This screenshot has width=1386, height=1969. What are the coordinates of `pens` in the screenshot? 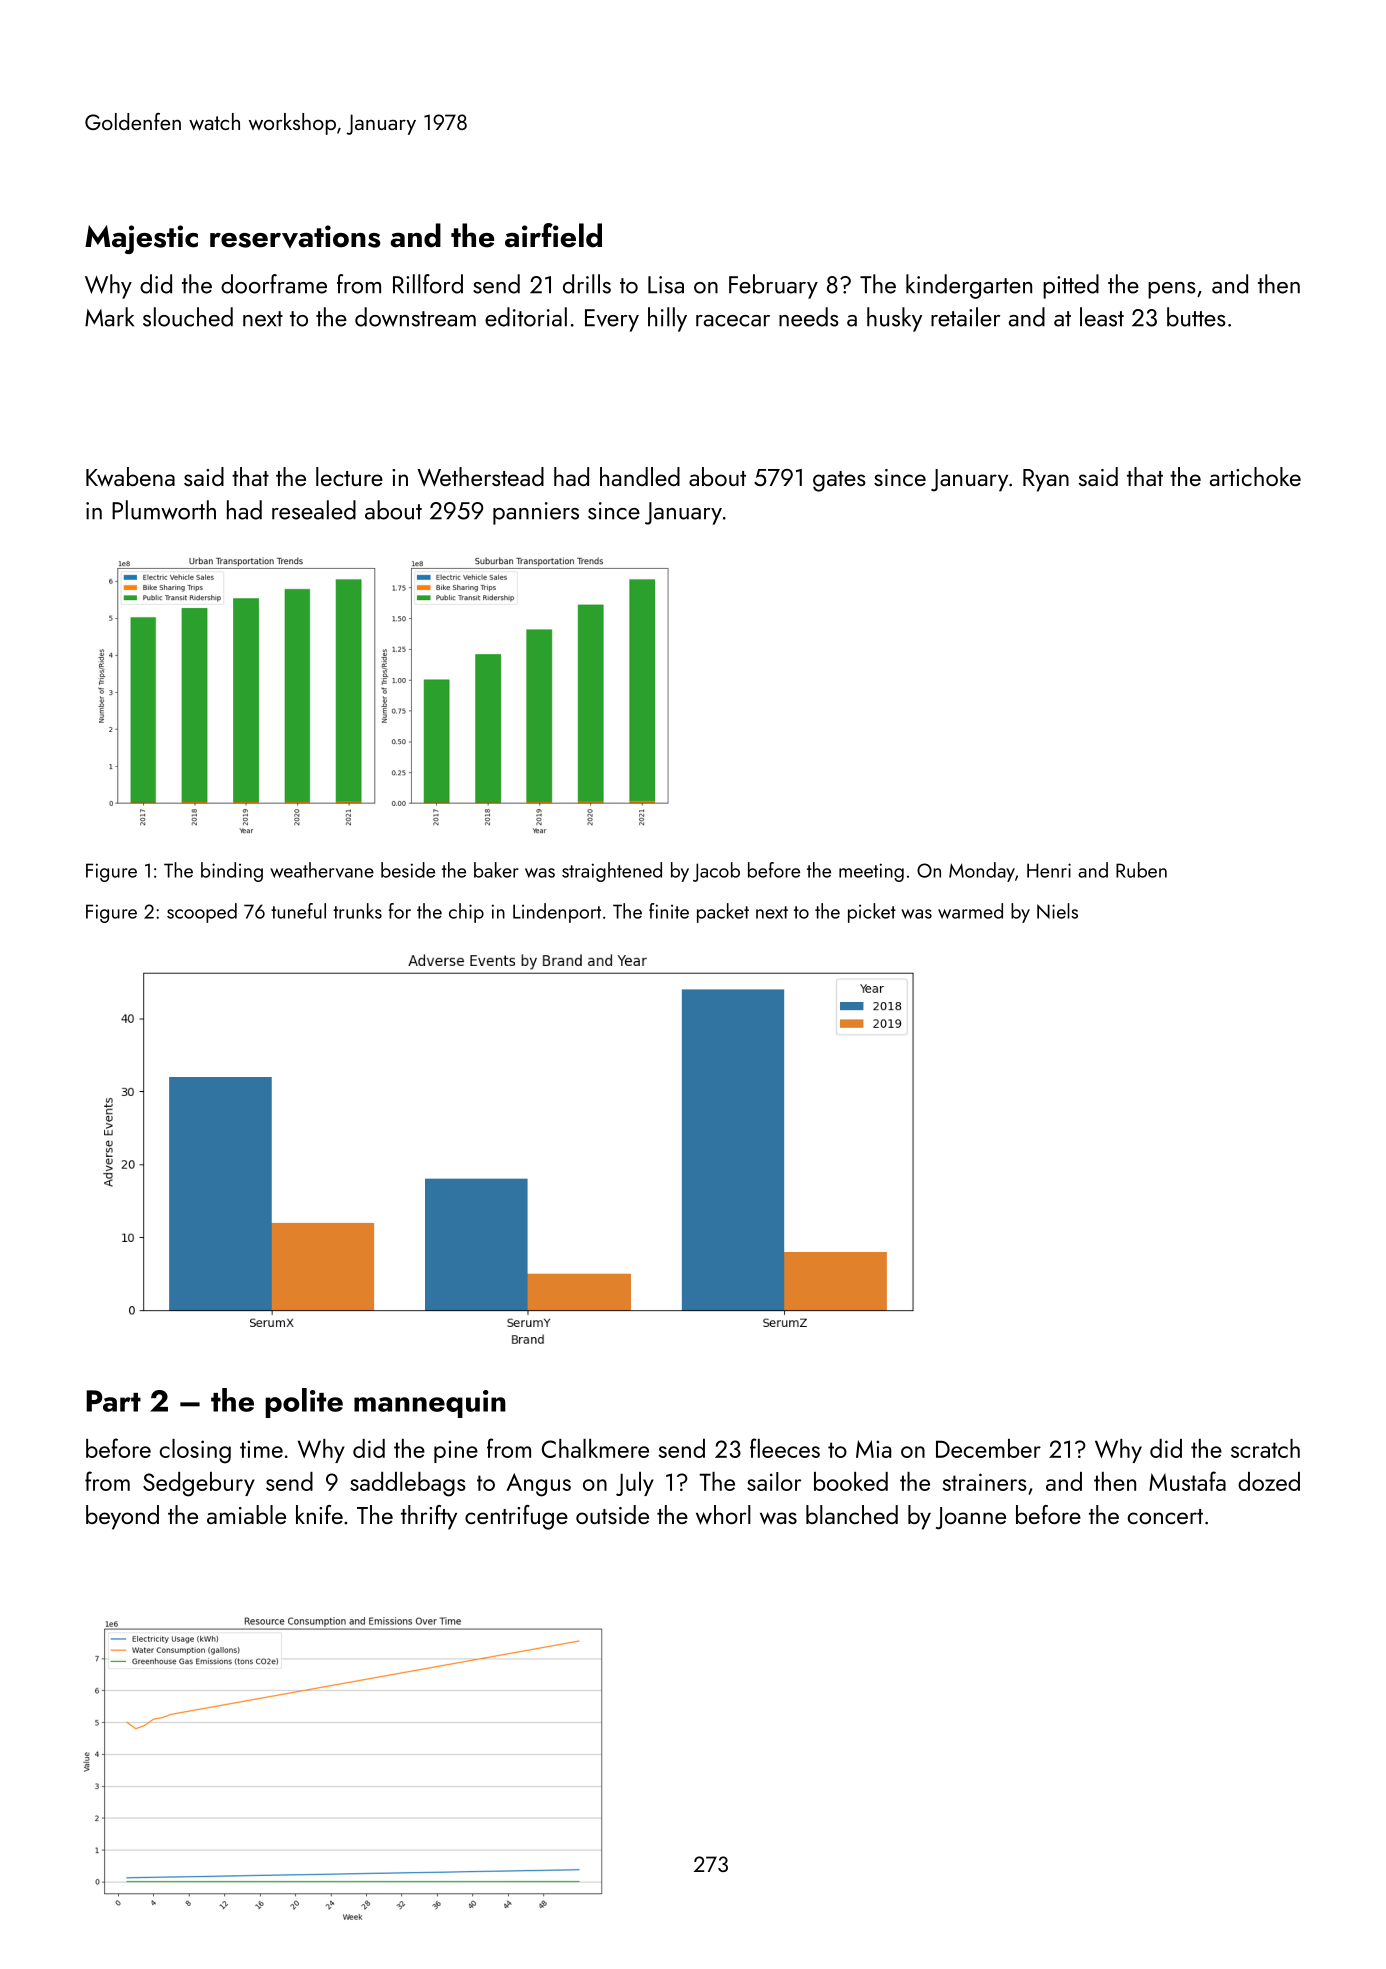 It's located at (1172, 290).
